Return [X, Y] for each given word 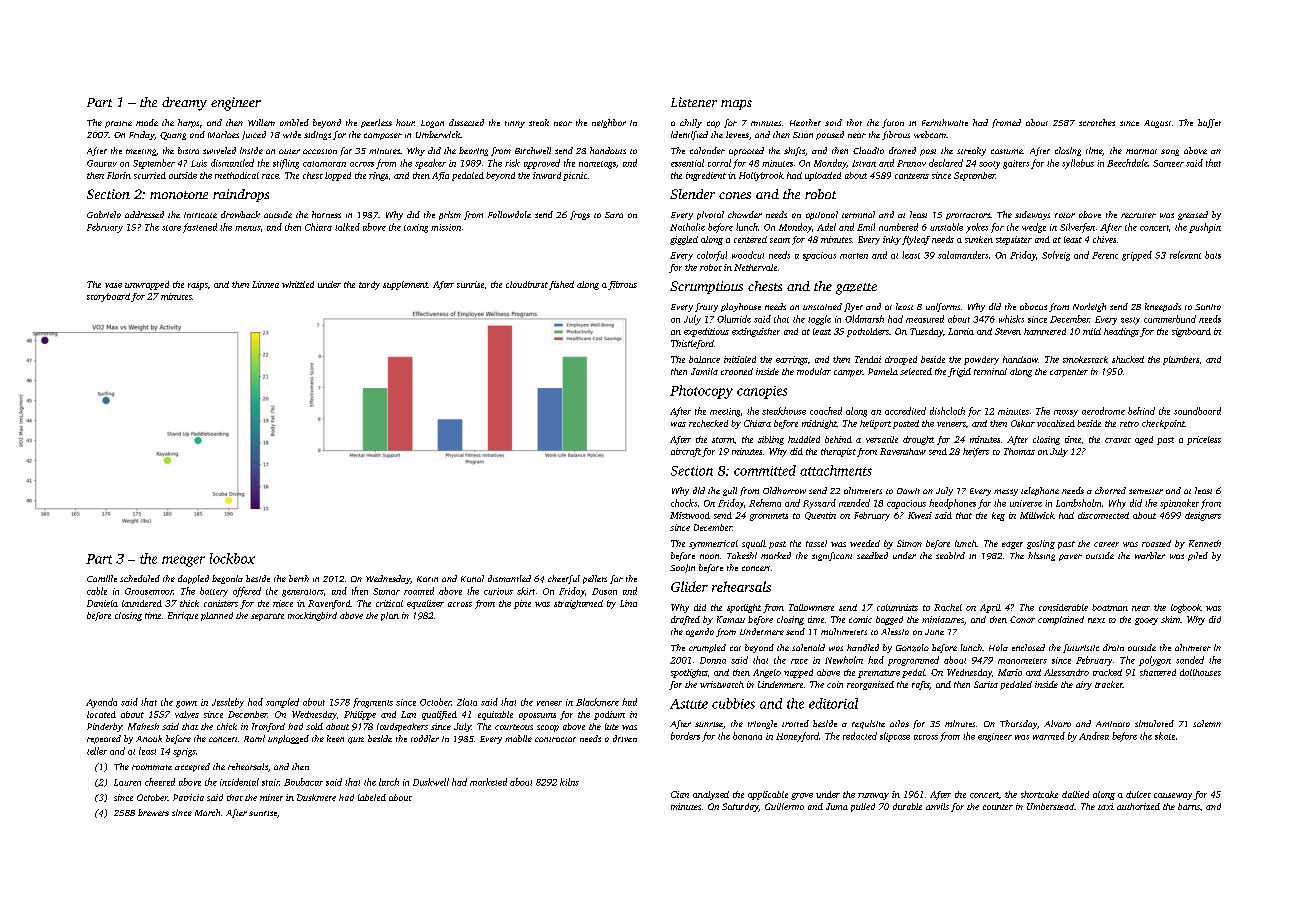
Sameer [1168, 163]
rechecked [708, 423]
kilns [569, 782]
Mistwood [690, 515]
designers [1203, 516]
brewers [153, 812]
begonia [227, 579]
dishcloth [947, 411]
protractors [968, 216]
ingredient [706, 176]
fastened [200, 228]
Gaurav [102, 163]
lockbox [232, 558]
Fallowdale [509, 214]
